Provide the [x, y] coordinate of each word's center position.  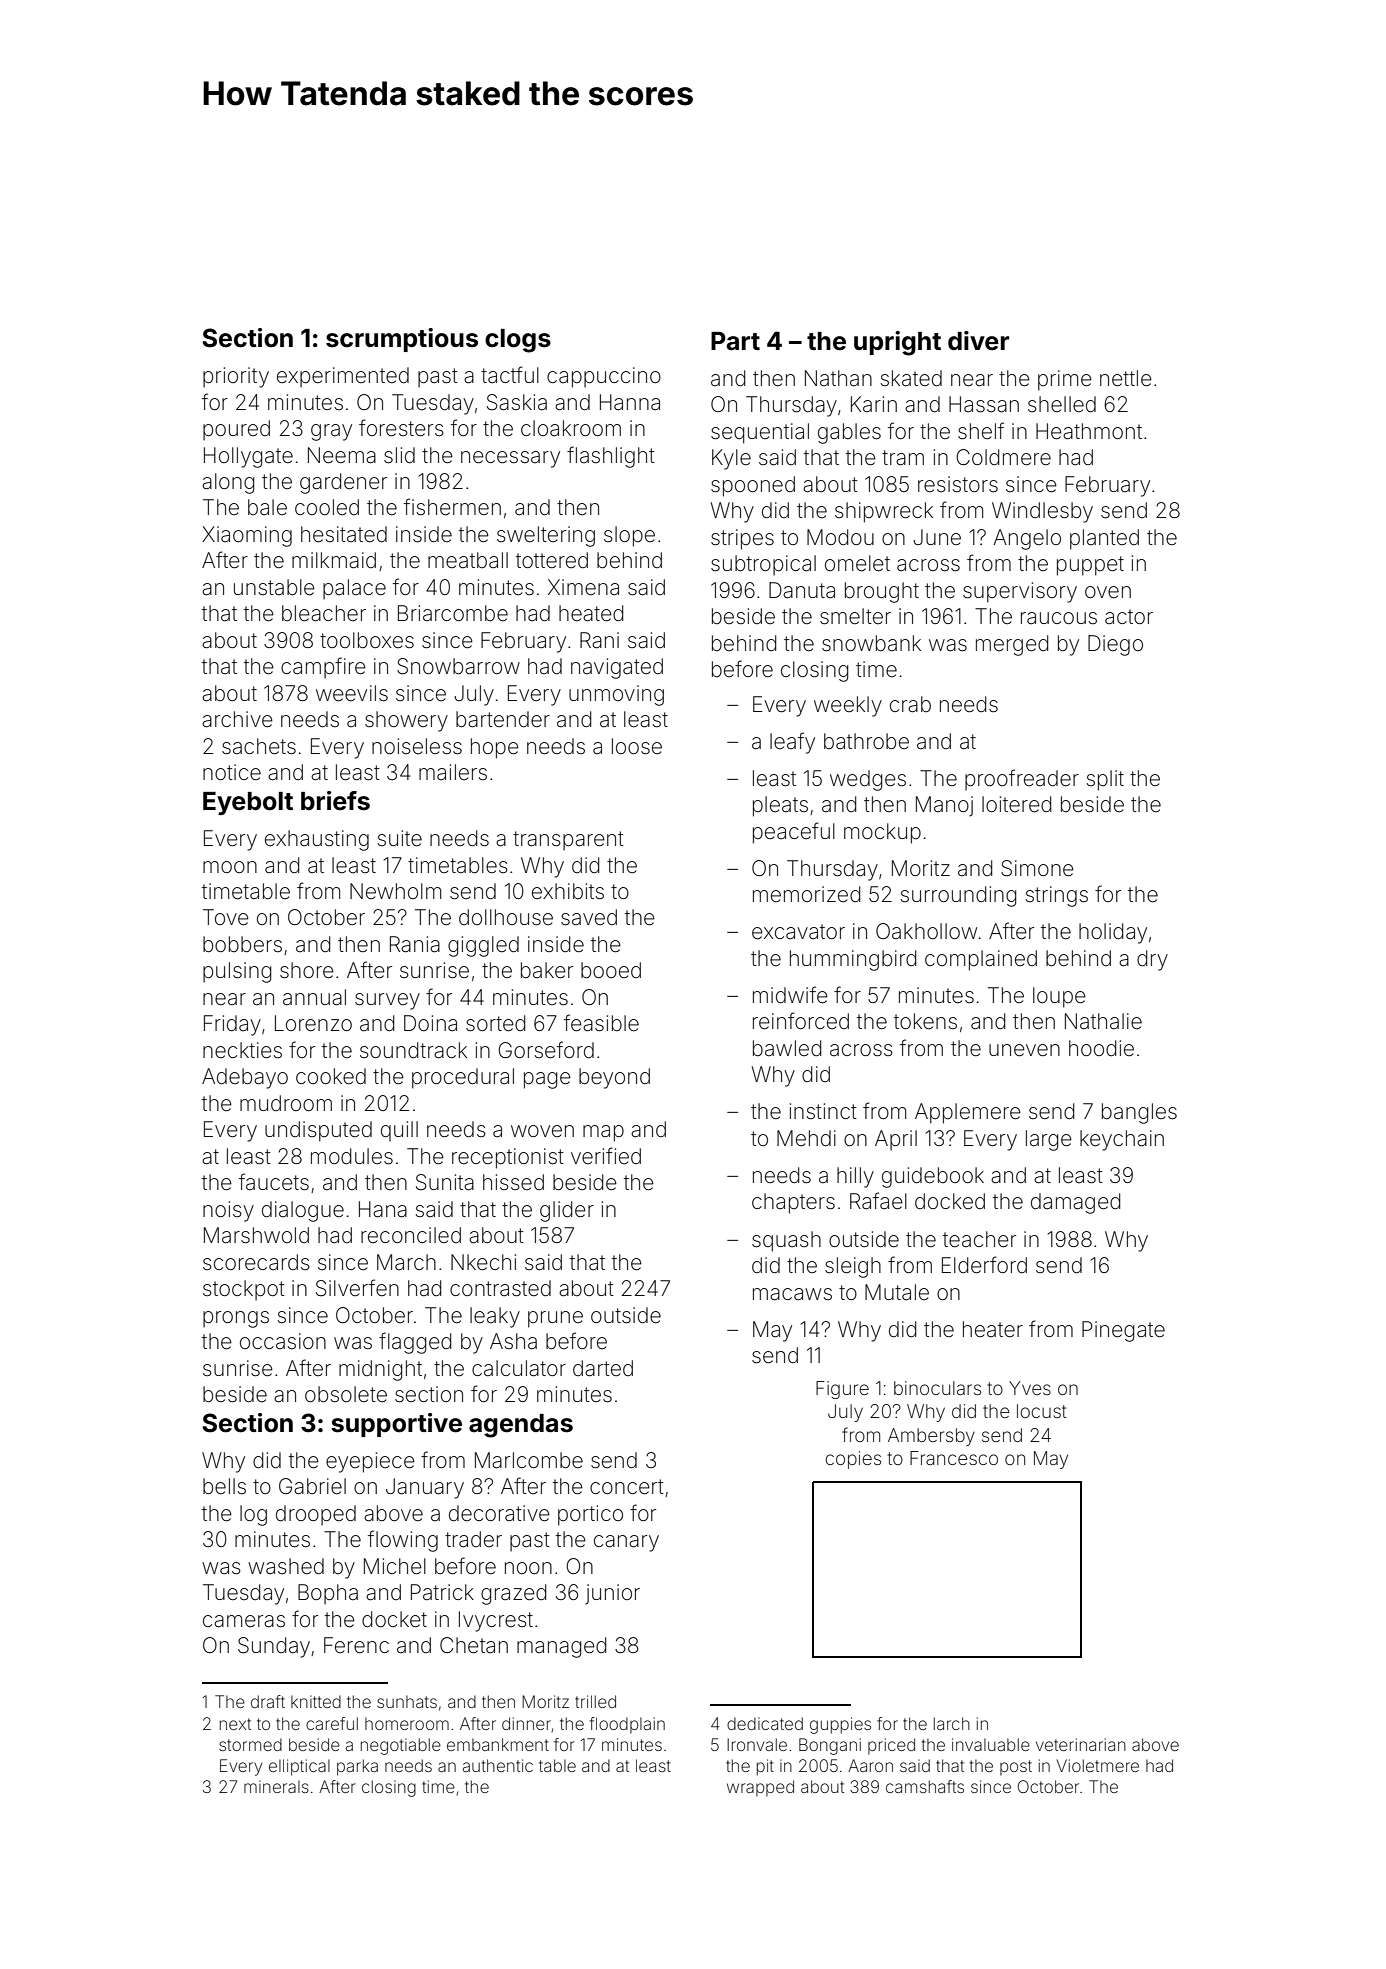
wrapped [760, 1788]
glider [567, 1211]
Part [735, 341]
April [896, 1140]
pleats [780, 806]
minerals [276, 1786]
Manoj [944, 806]
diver [978, 341]
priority [236, 377]
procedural [463, 1078]
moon [230, 867]
